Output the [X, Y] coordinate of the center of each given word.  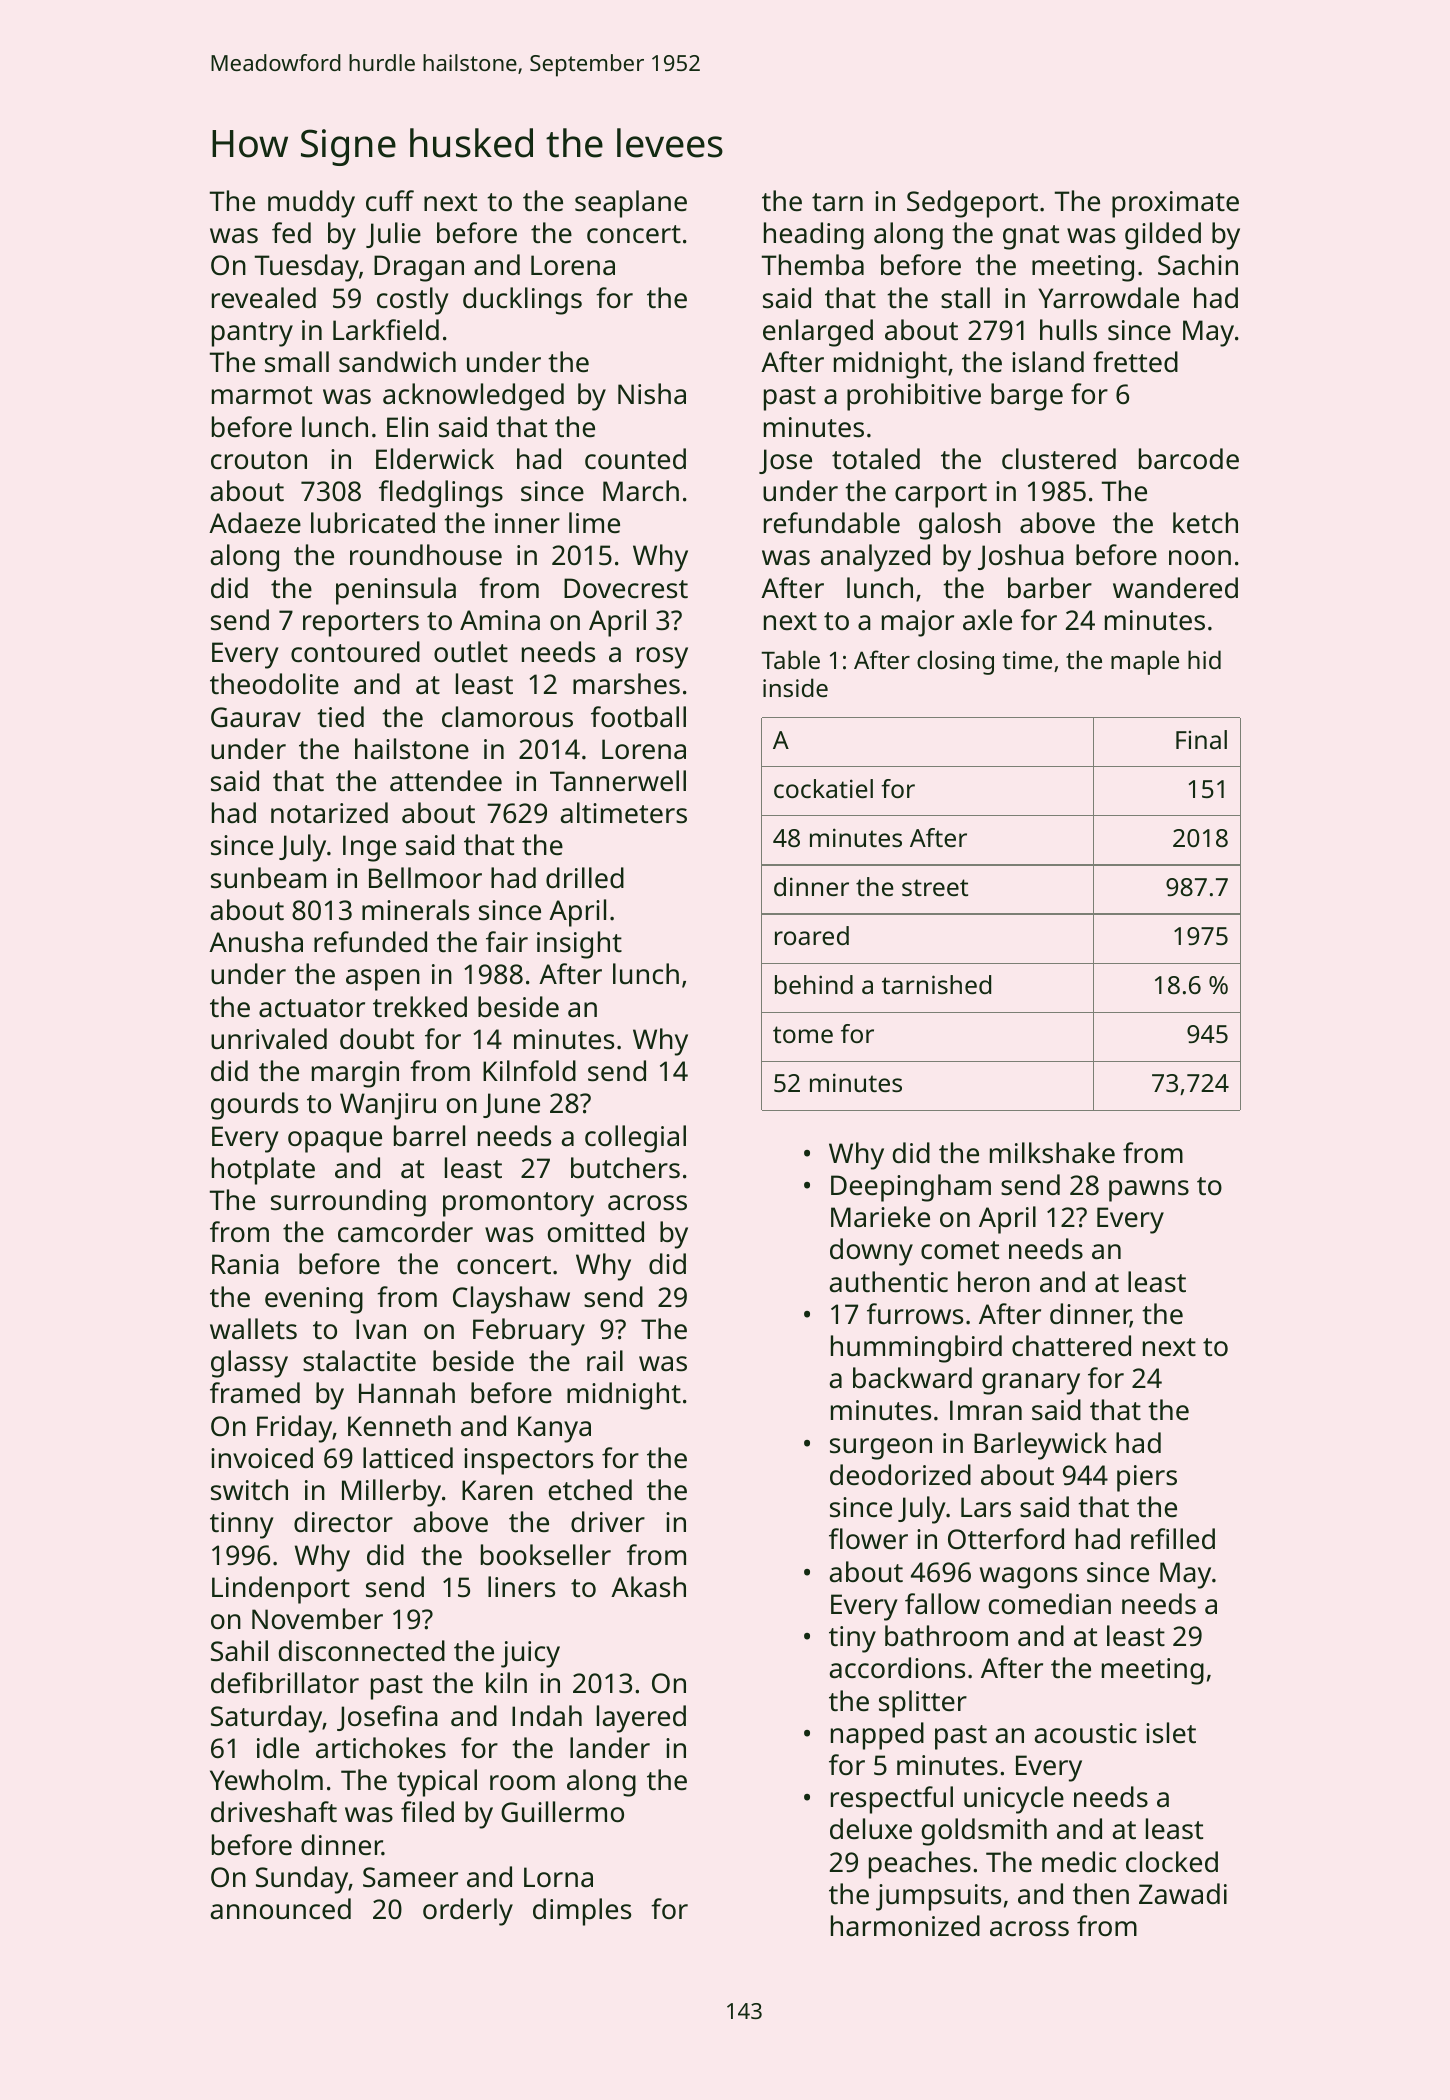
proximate [1175, 204]
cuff [390, 200]
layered [641, 1719]
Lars [986, 1507]
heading [814, 236]
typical [437, 1783]
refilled [1173, 1539]
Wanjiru [388, 1106]
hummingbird [916, 1349]
